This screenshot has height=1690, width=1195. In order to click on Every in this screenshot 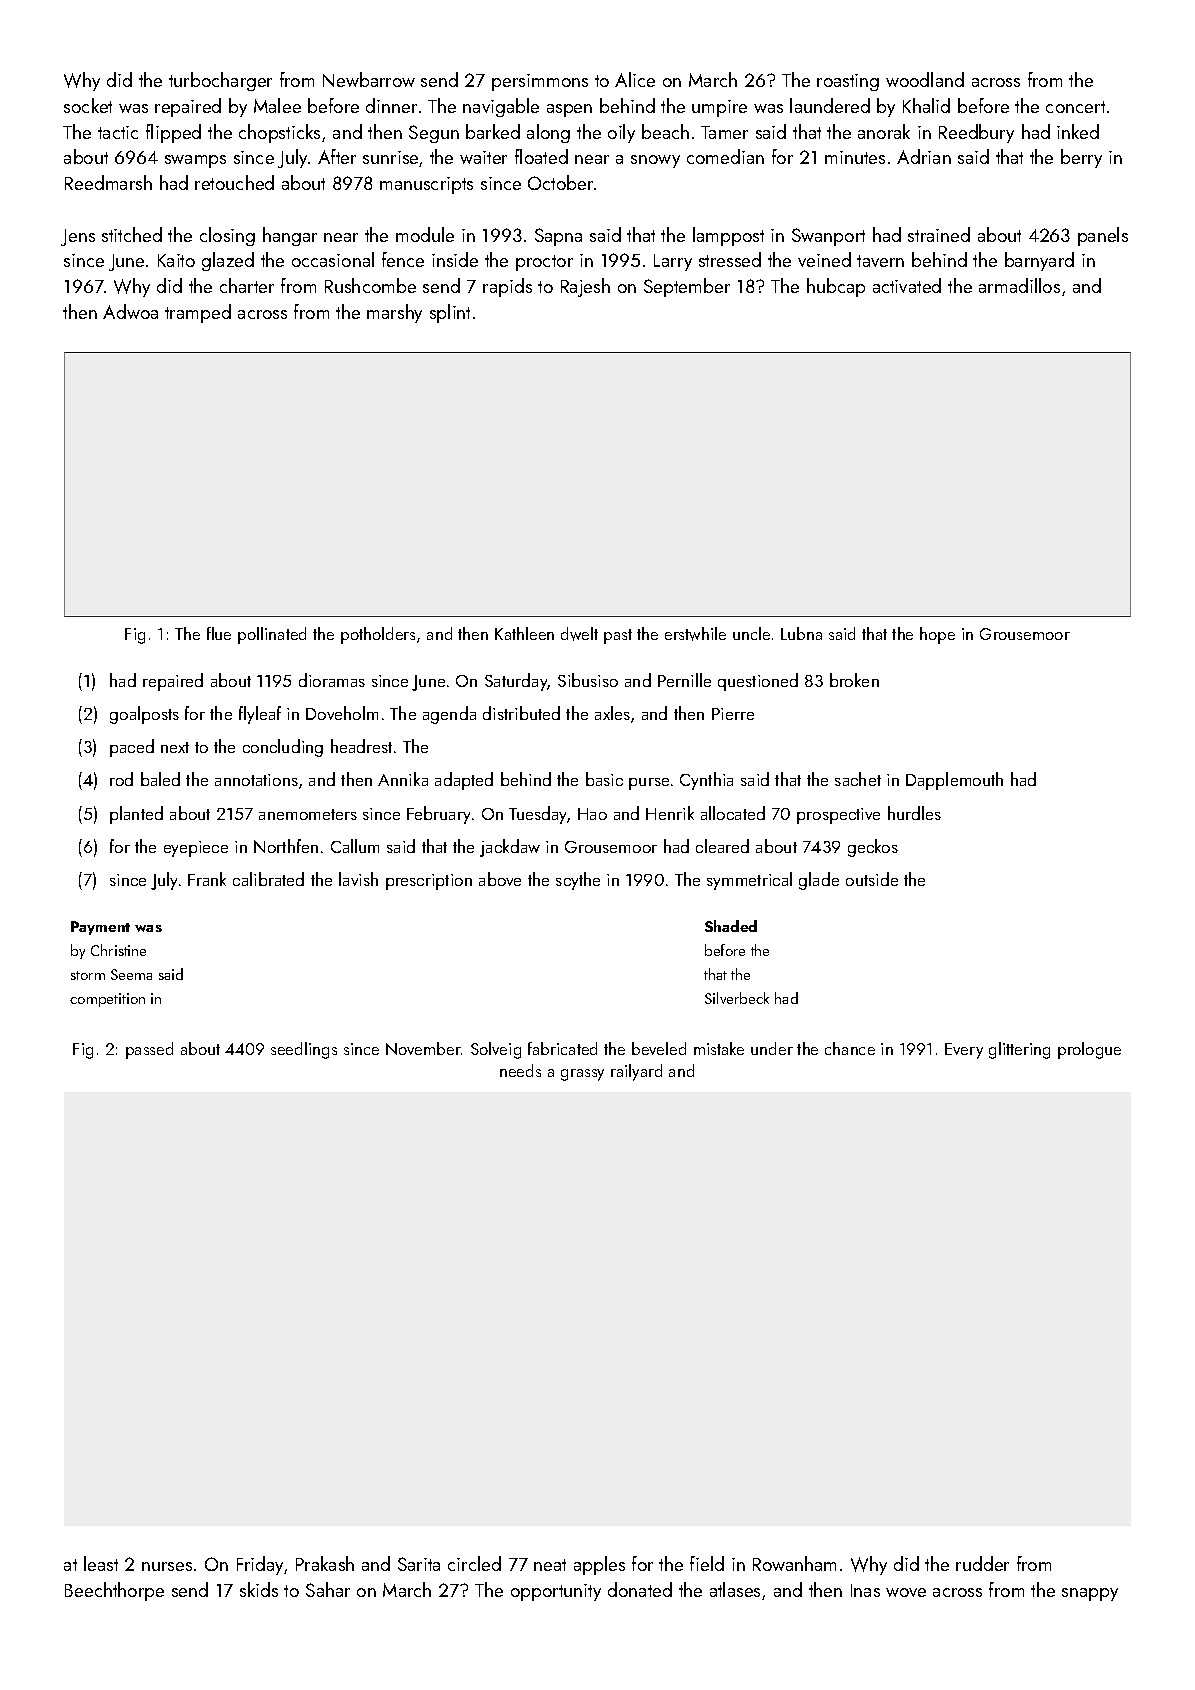, I will do `click(964, 1051)`.
